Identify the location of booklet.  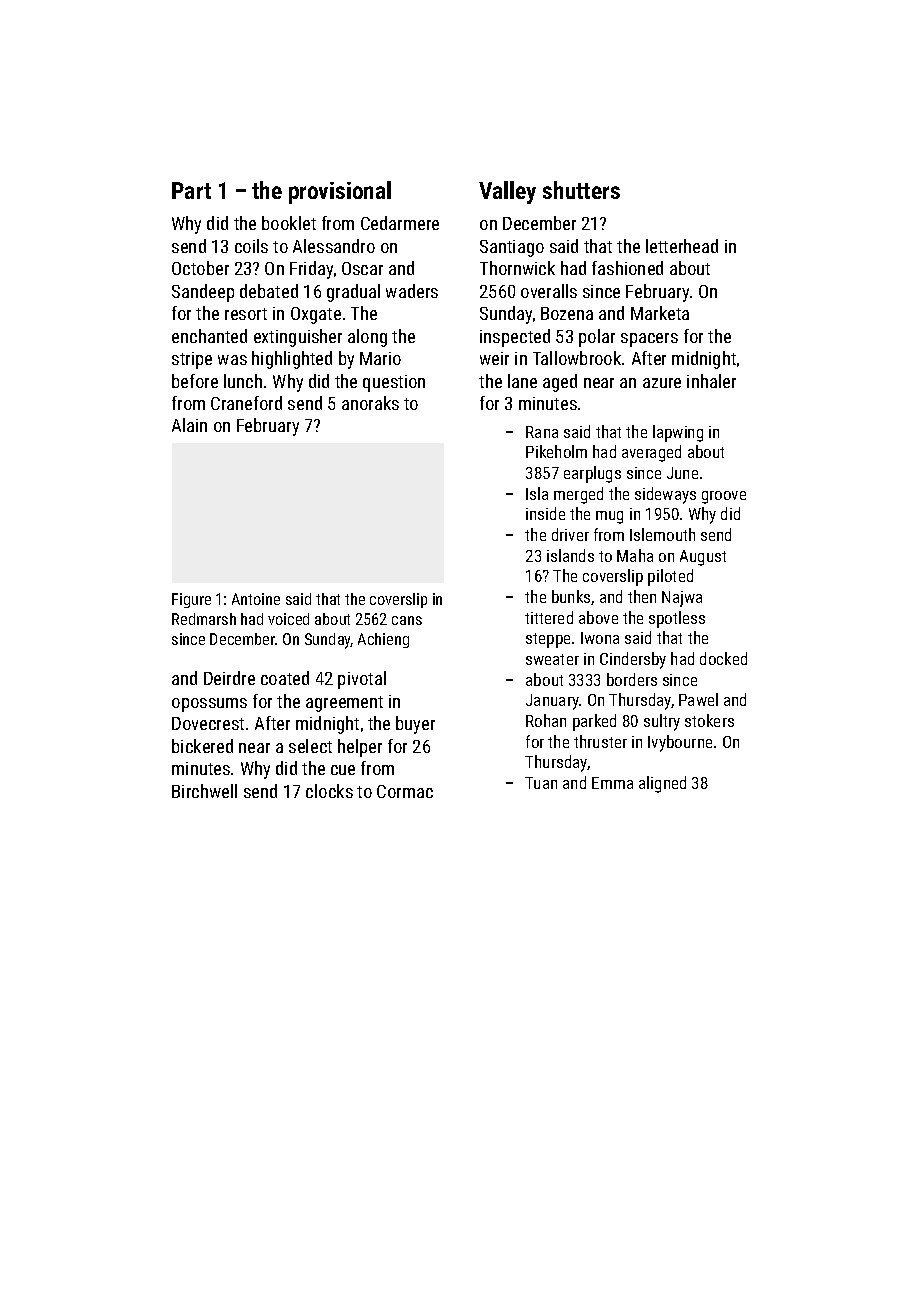
(289, 223).
